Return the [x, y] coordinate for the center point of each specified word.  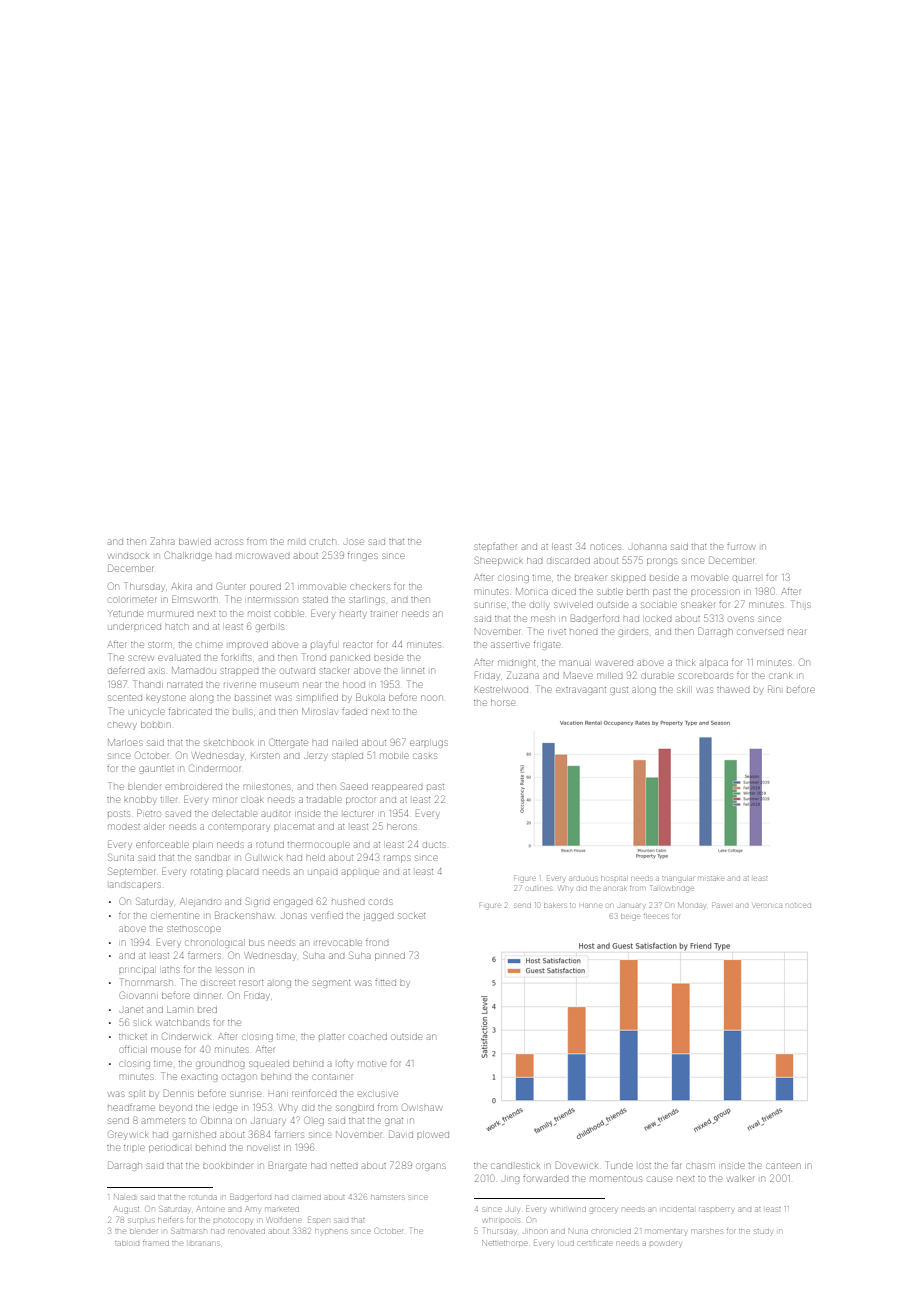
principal [136, 970]
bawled [195, 542]
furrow [740, 547]
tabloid [127, 1243]
